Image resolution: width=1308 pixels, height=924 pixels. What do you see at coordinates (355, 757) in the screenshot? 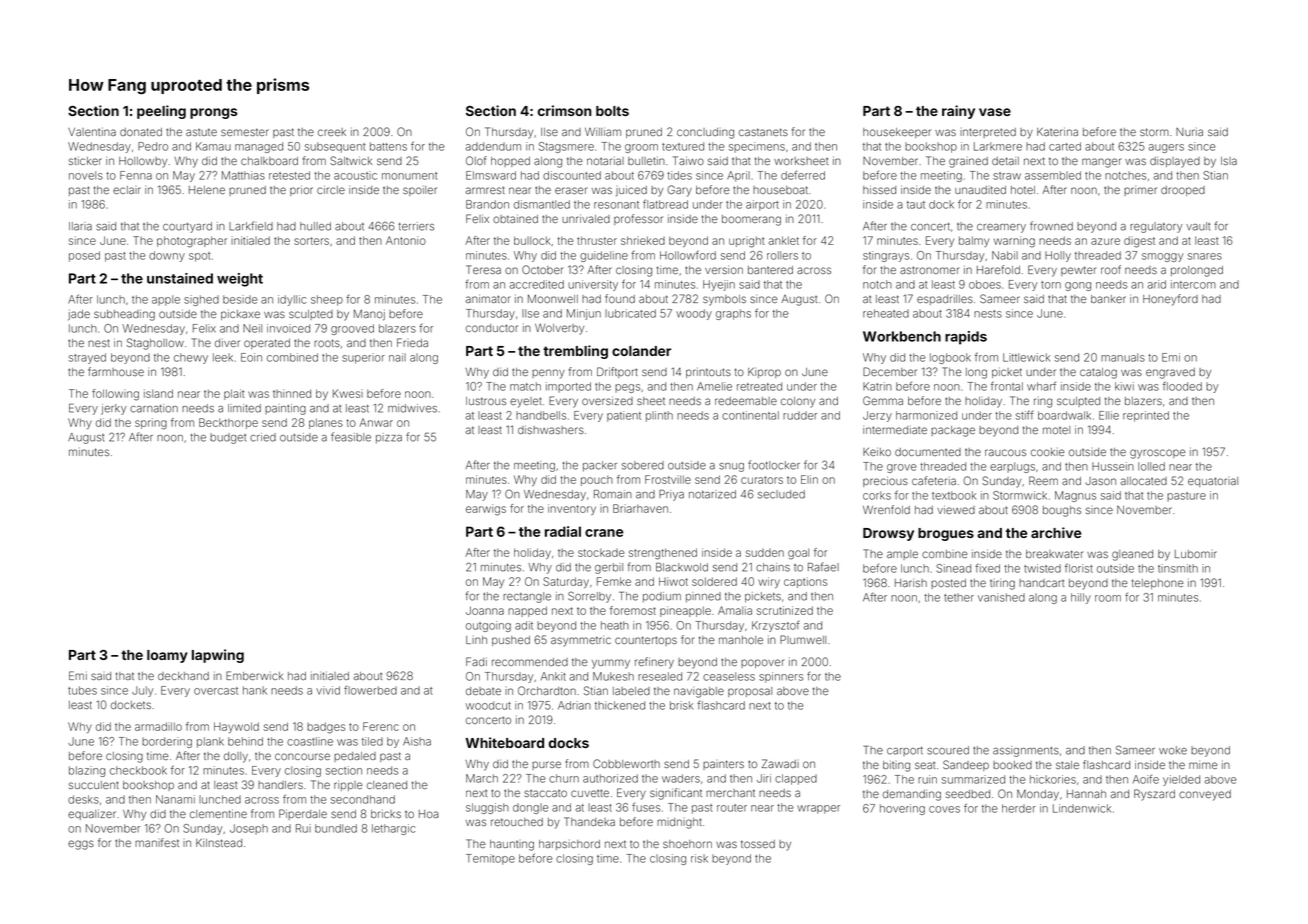
I see `pedaled` at bounding box center [355, 757].
